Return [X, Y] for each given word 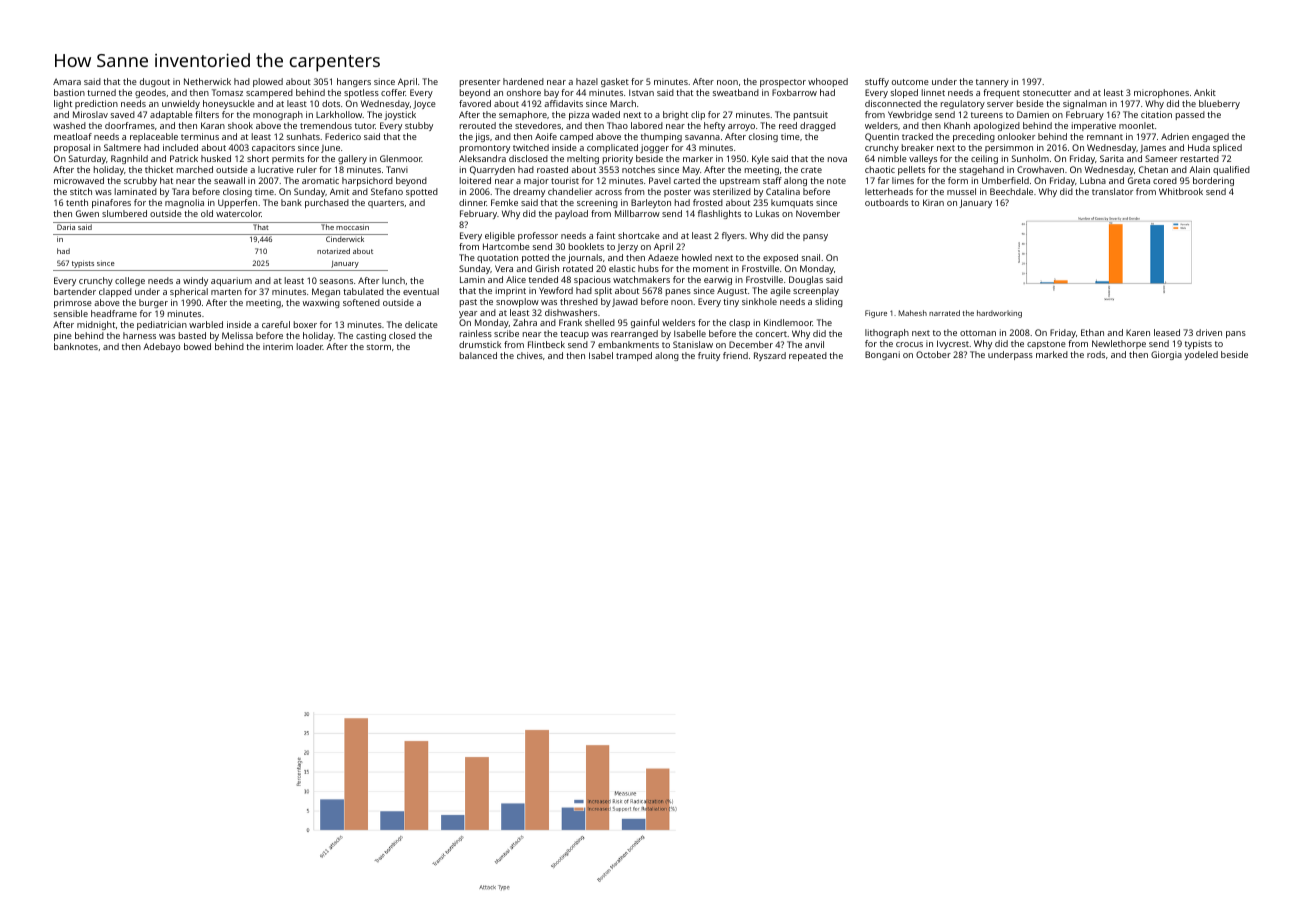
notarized [333, 251]
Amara [67, 81]
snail [811, 257]
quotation [497, 258]
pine [63, 336]
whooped [828, 82]
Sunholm [1030, 158]
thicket [159, 169]
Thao [617, 125]
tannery [992, 83]
